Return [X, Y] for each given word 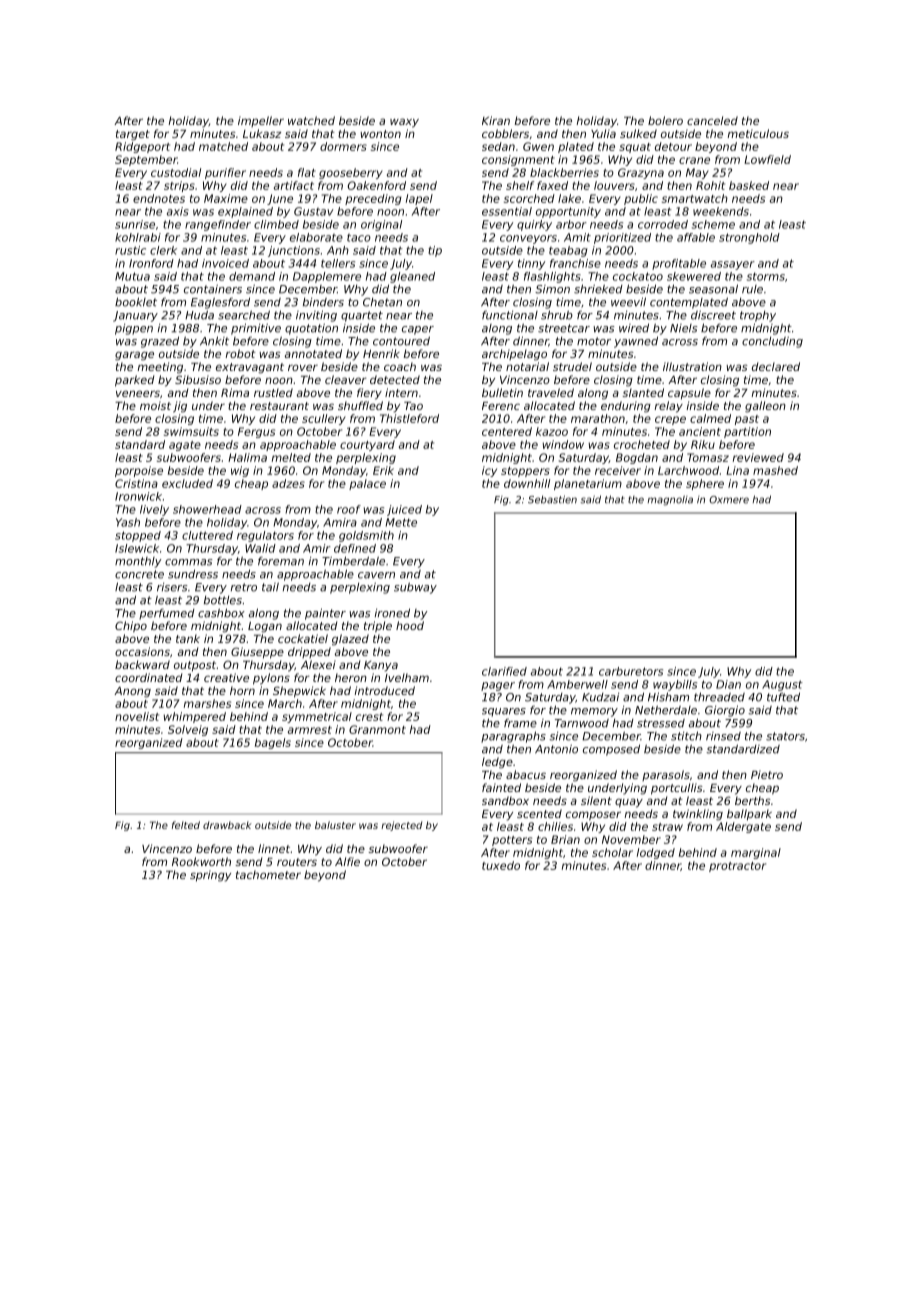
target [133, 135]
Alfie [347, 861]
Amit [577, 237]
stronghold [749, 238]
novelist [137, 716]
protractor [737, 867]
